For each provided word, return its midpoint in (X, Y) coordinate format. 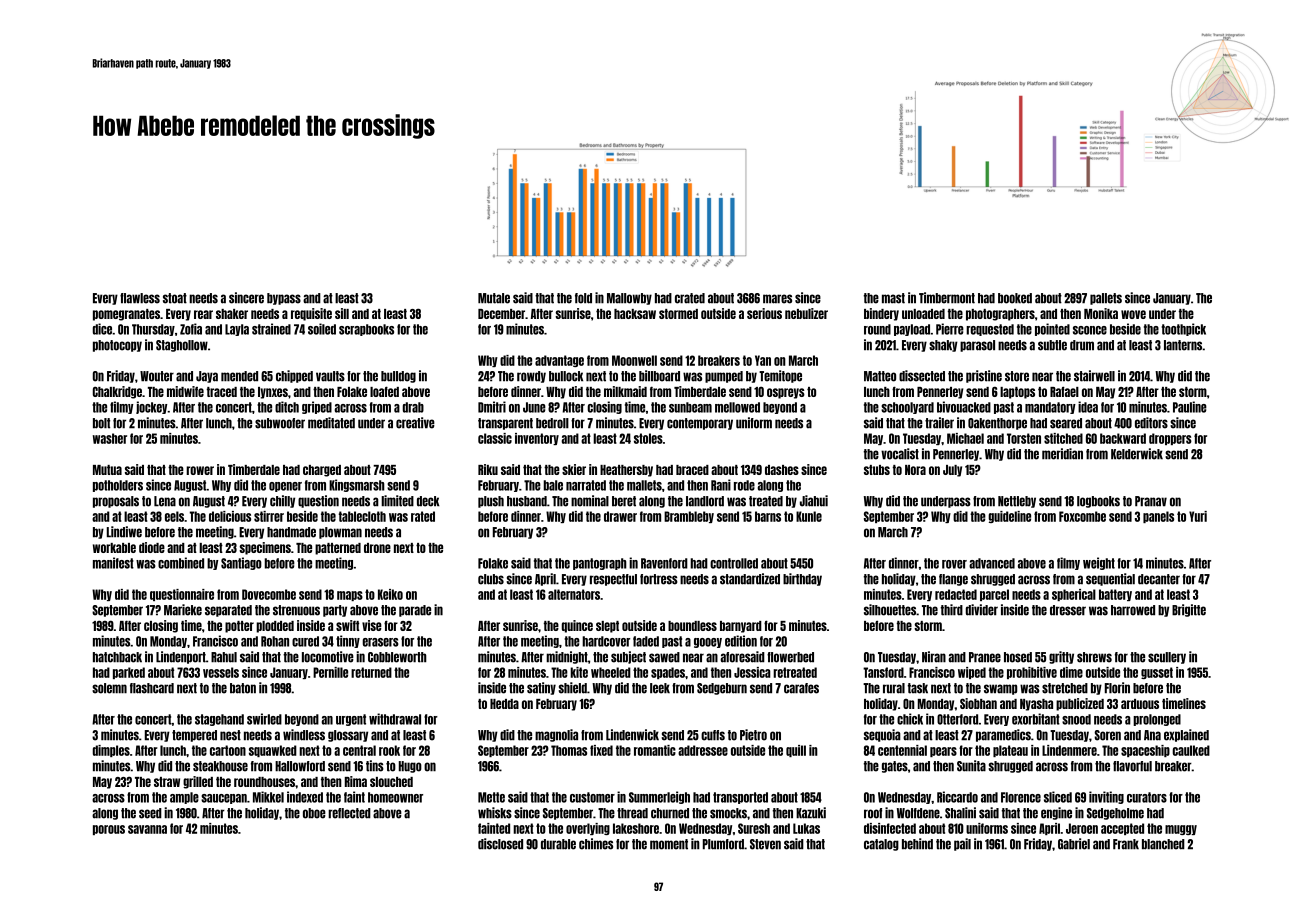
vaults (330, 376)
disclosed (500, 844)
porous (109, 830)
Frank (1126, 844)
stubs (877, 470)
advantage (559, 361)
